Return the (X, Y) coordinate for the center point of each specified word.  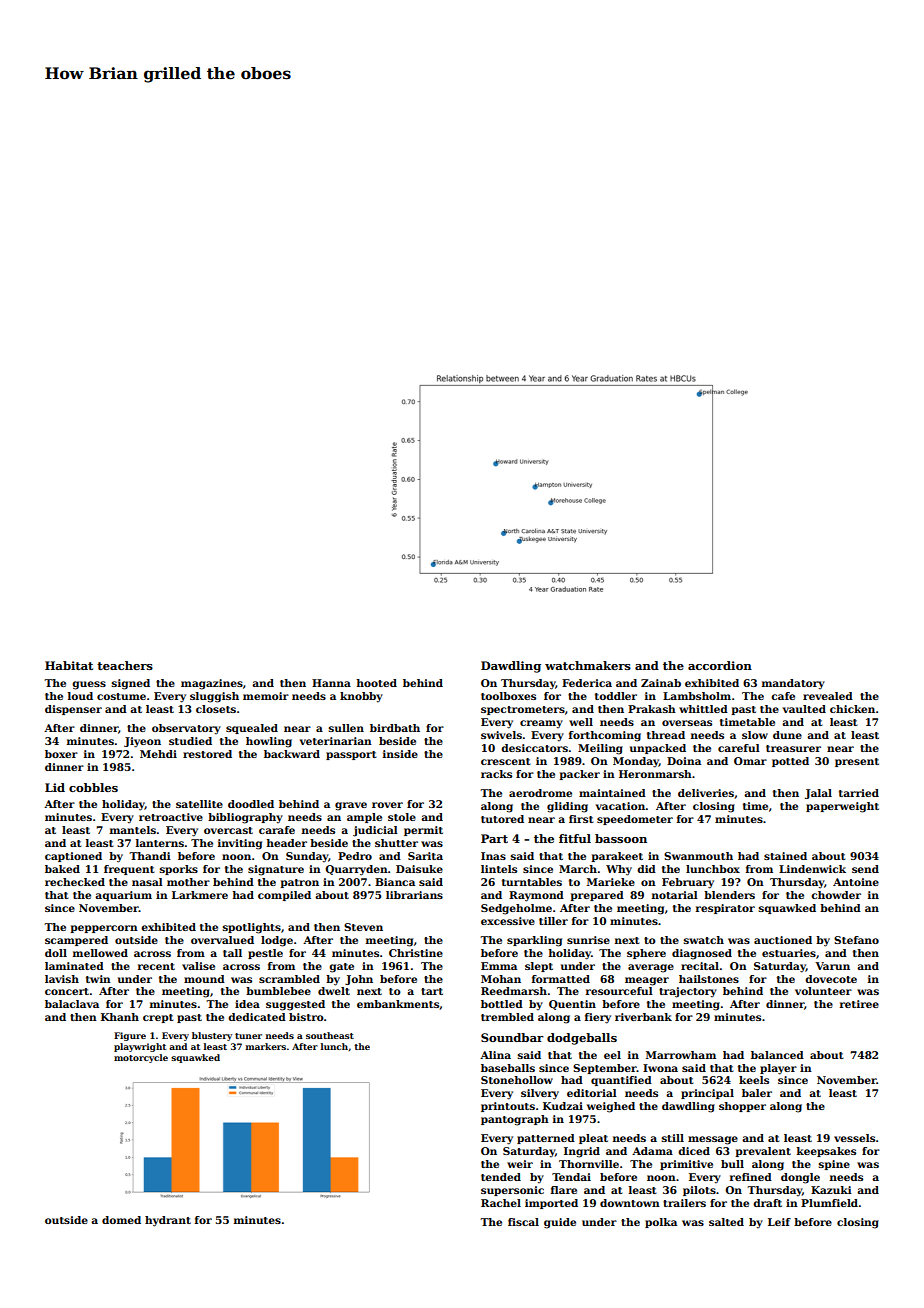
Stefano (856, 940)
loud (80, 696)
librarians (414, 895)
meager (647, 981)
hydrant (168, 1221)
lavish (62, 979)
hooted (377, 683)
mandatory (793, 684)
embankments (398, 1004)
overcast (228, 830)
